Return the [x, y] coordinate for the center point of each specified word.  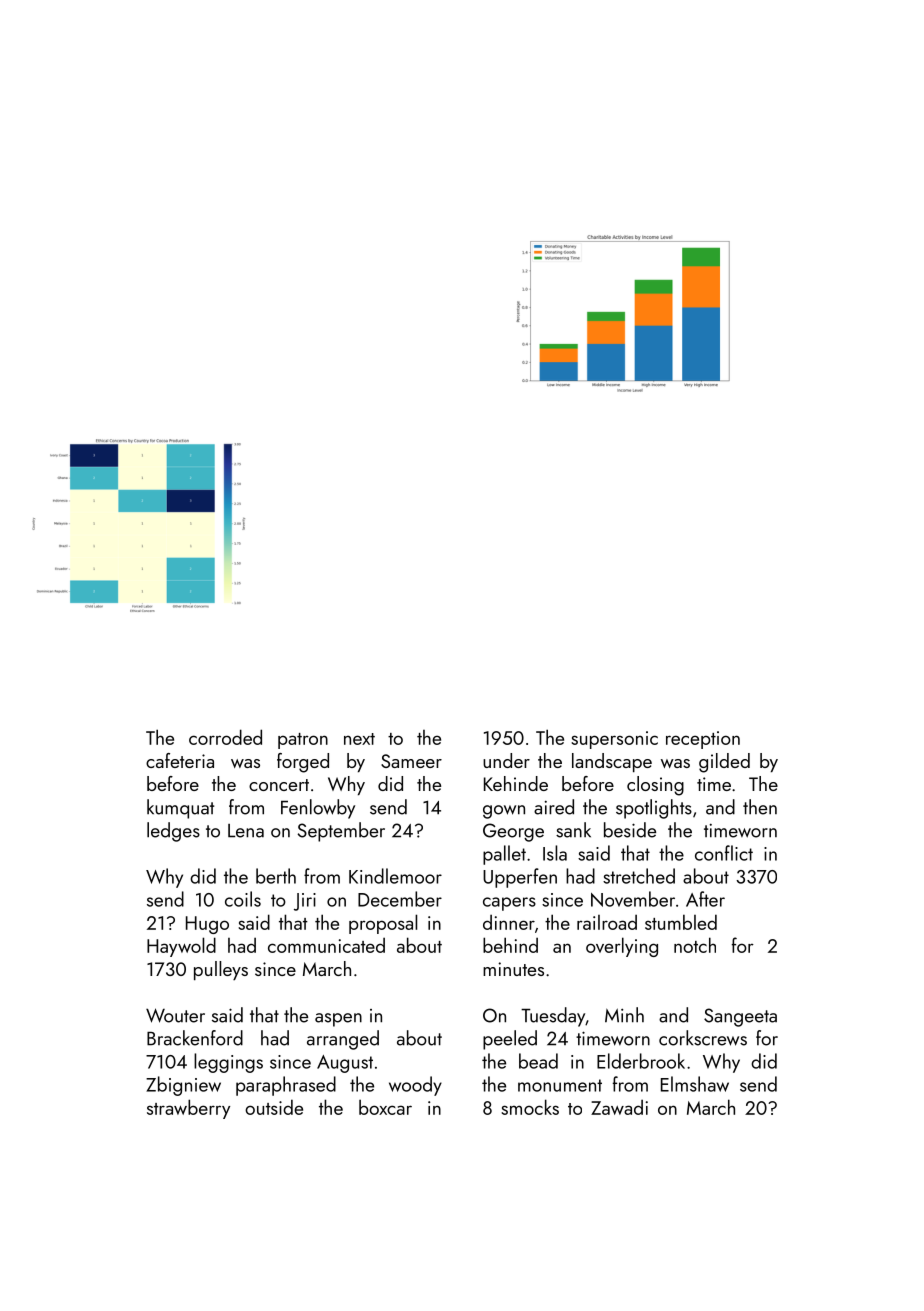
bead [538, 1061]
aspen [338, 1020]
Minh [624, 1015]
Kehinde [516, 783]
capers [509, 904]
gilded [724, 763]
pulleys [221, 970]
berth [276, 876]
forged [303, 763]
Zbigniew [183, 1086]
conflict [724, 853]
